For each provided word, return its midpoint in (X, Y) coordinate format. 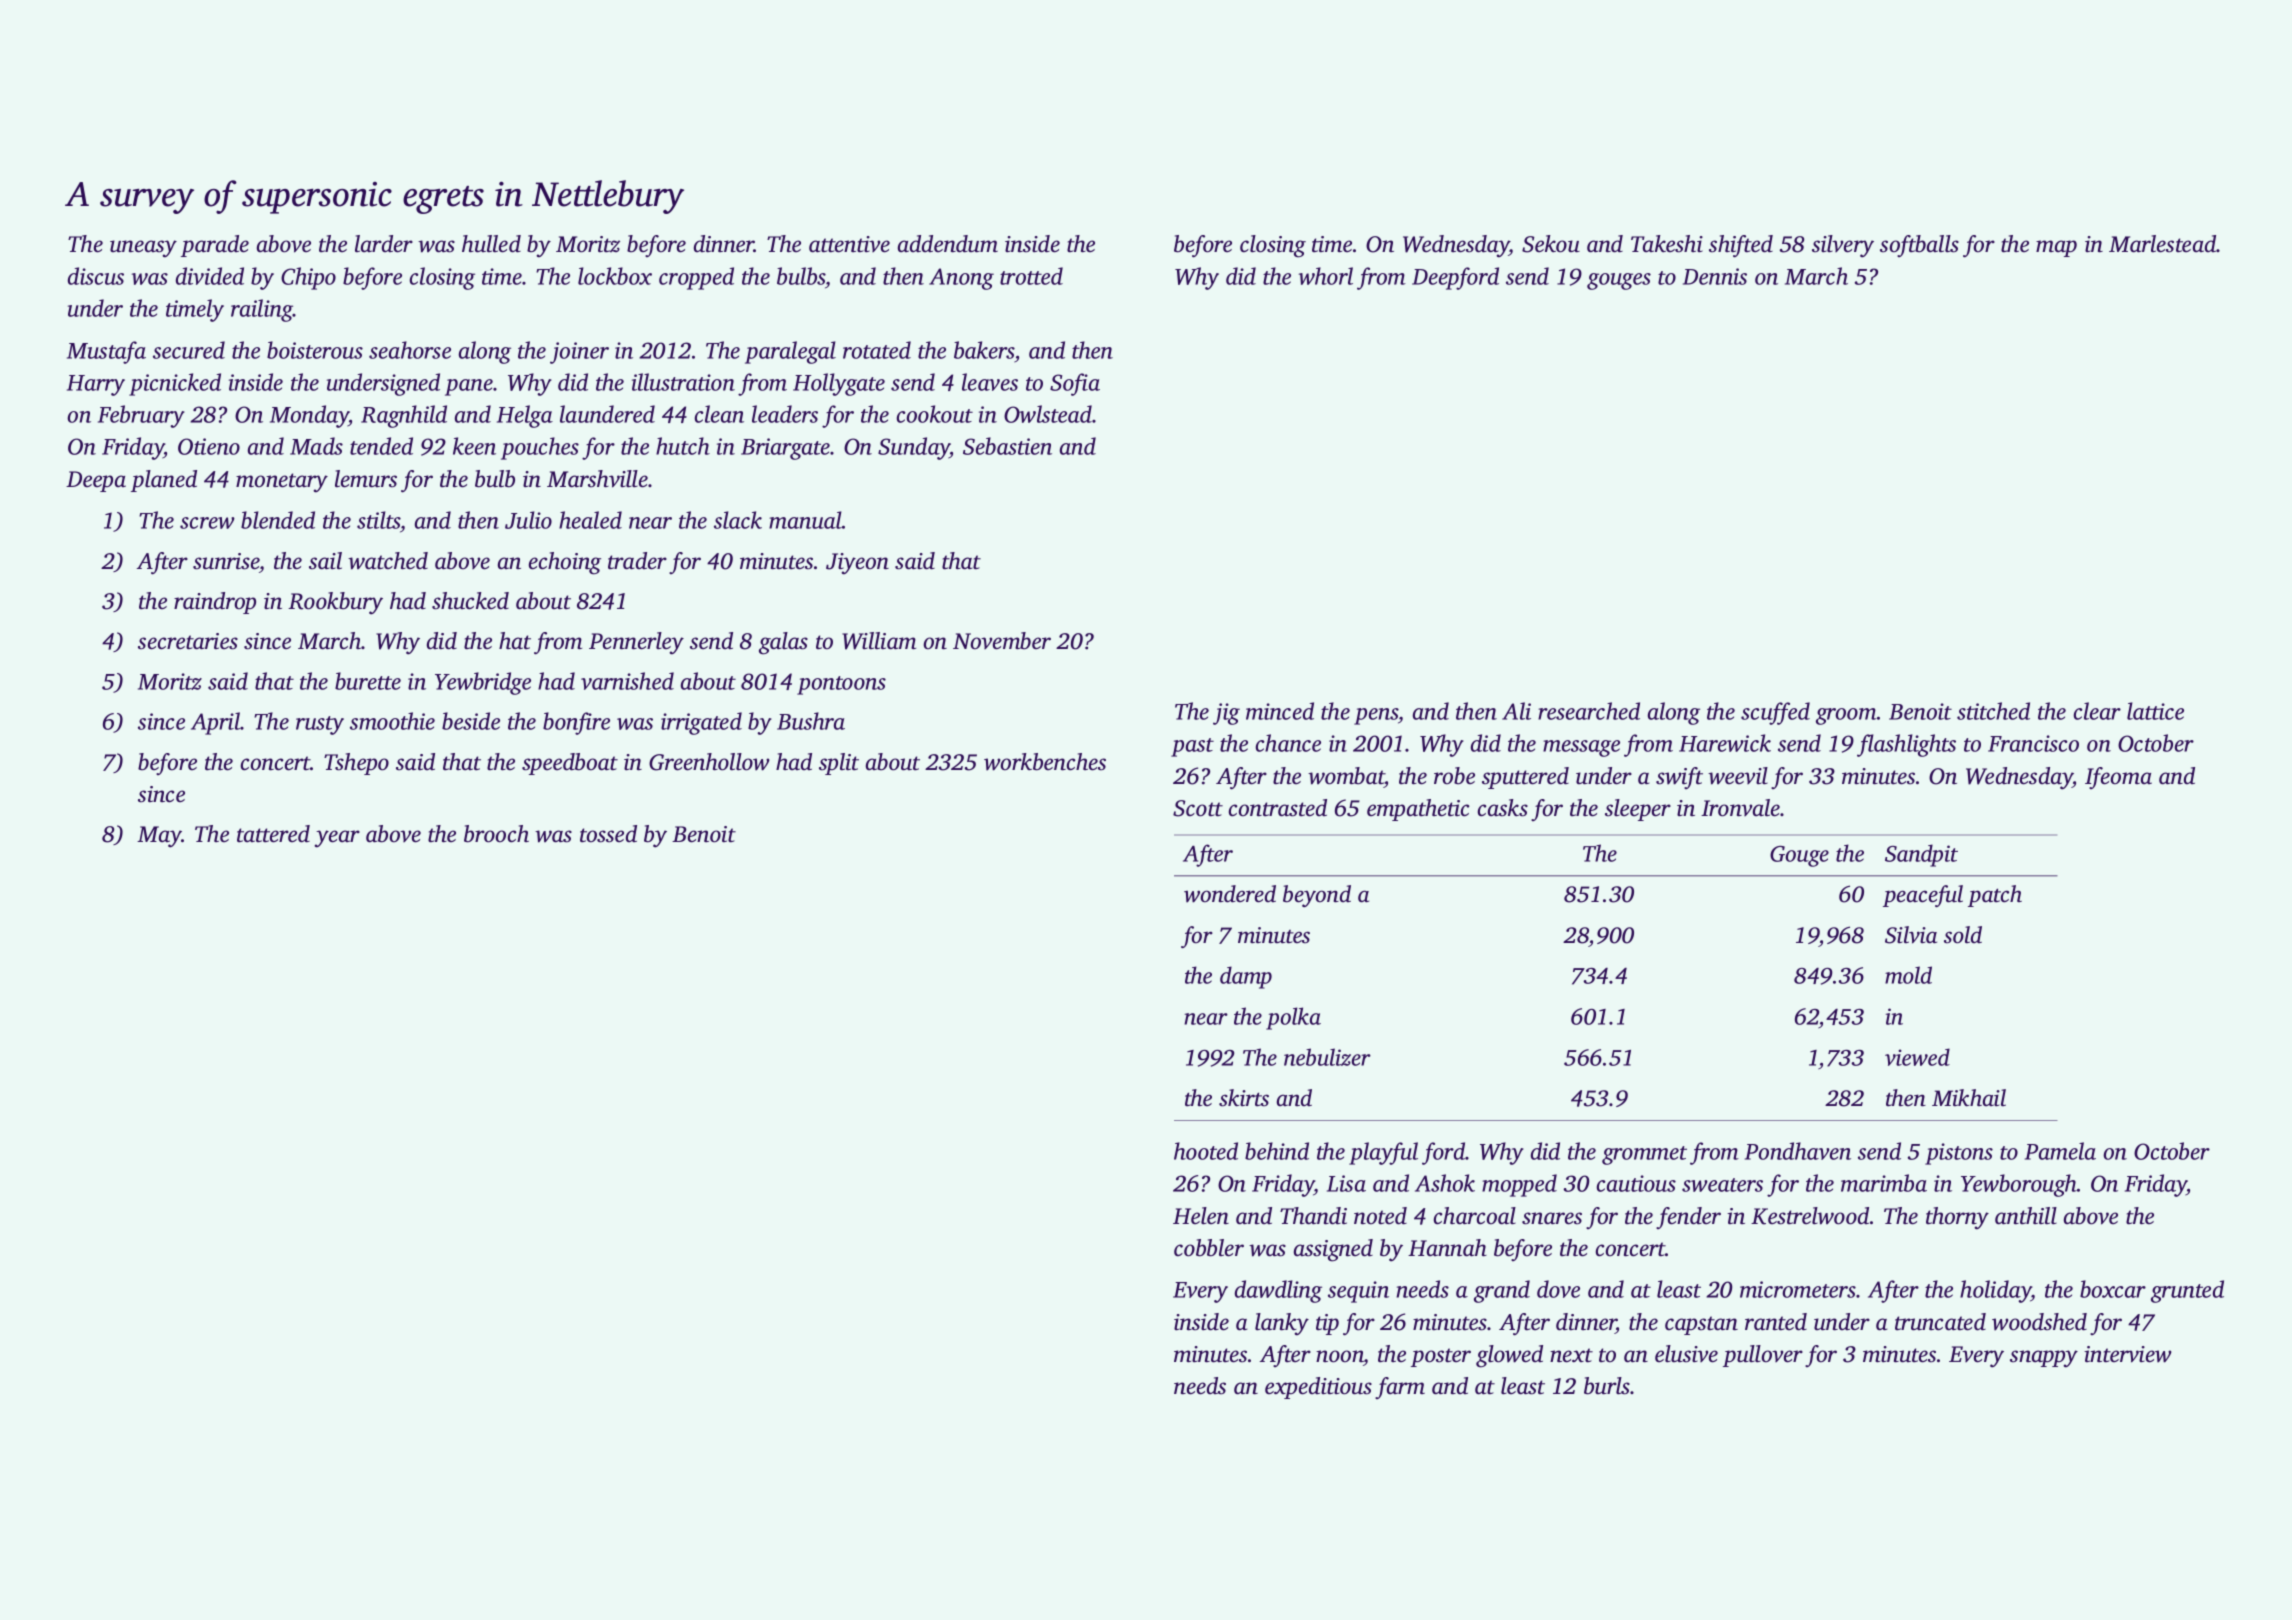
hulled (491, 244)
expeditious (1318, 1388)
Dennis (1715, 276)
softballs (1919, 246)
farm (1400, 1388)
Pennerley (636, 643)
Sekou (1551, 244)
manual (805, 520)
